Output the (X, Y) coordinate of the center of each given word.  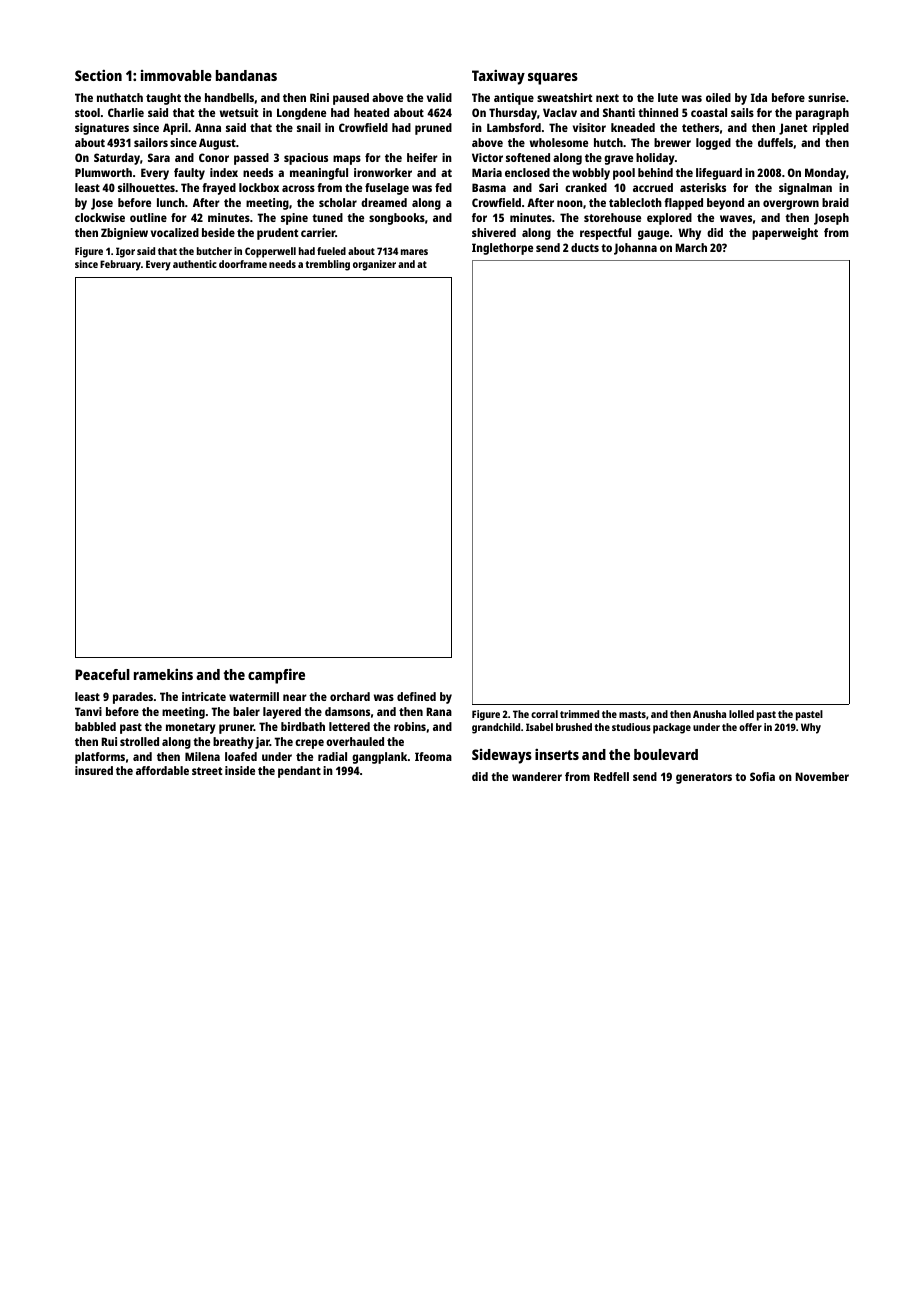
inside (240, 770)
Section (98, 75)
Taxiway (498, 77)
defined (416, 696)
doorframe (243, 264)
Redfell (611, 776)
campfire (276, 676)
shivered (494, 232)
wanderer (537, 776)
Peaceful (102, 674)
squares (553, 79)
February (120, 265)
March (691, 247)
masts (632, 714)
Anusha (709, 714)
